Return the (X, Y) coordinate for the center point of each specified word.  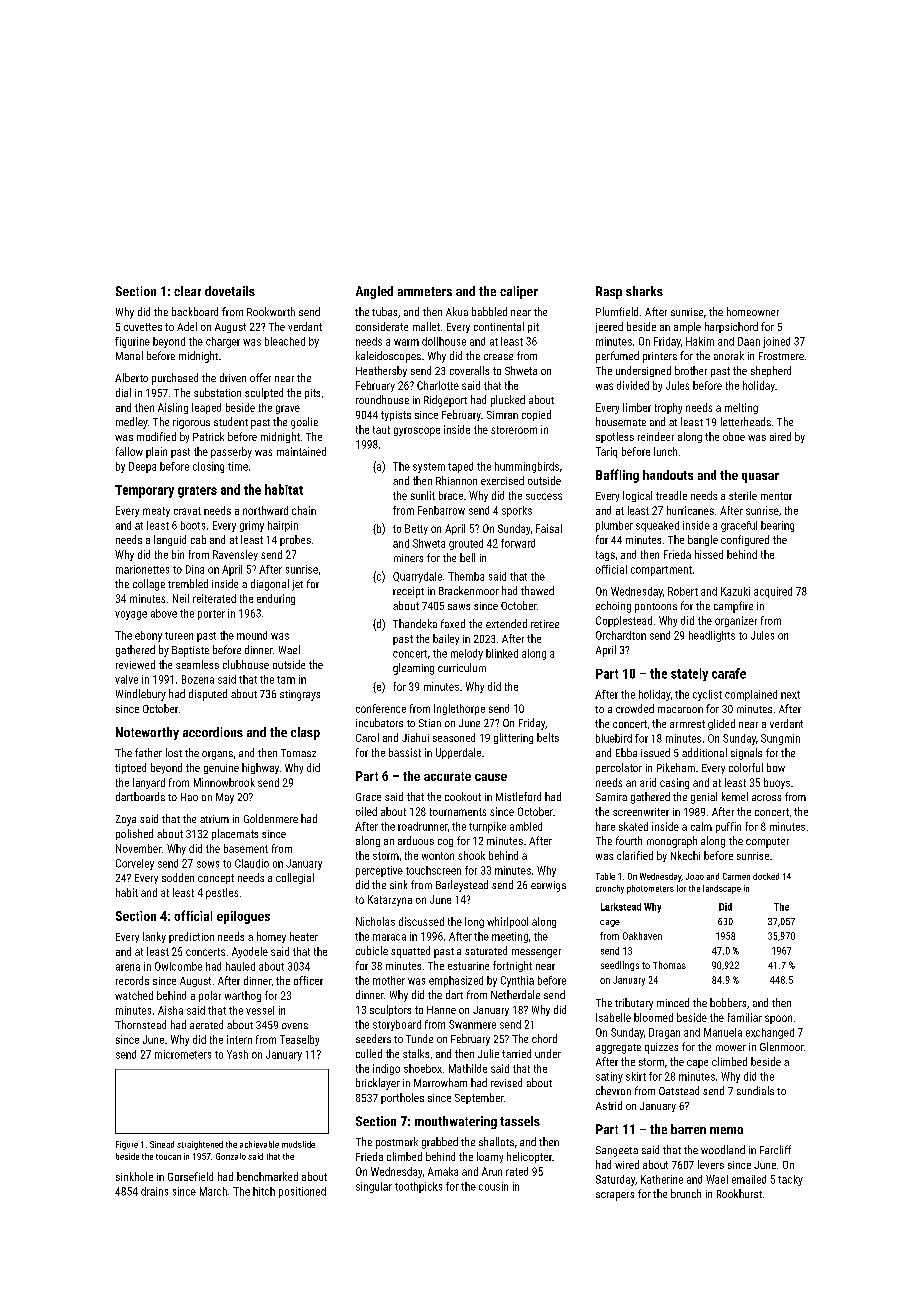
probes (295, 540)
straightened (200, 1145)
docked (766, 876)
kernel (735, 796)
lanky (154, 937)
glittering (513, 738)
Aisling (173, 408)
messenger (536, 953)
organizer (736, 621)
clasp (305, 733)
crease (498, 357)
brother (691, 370)
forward (518, 543)
